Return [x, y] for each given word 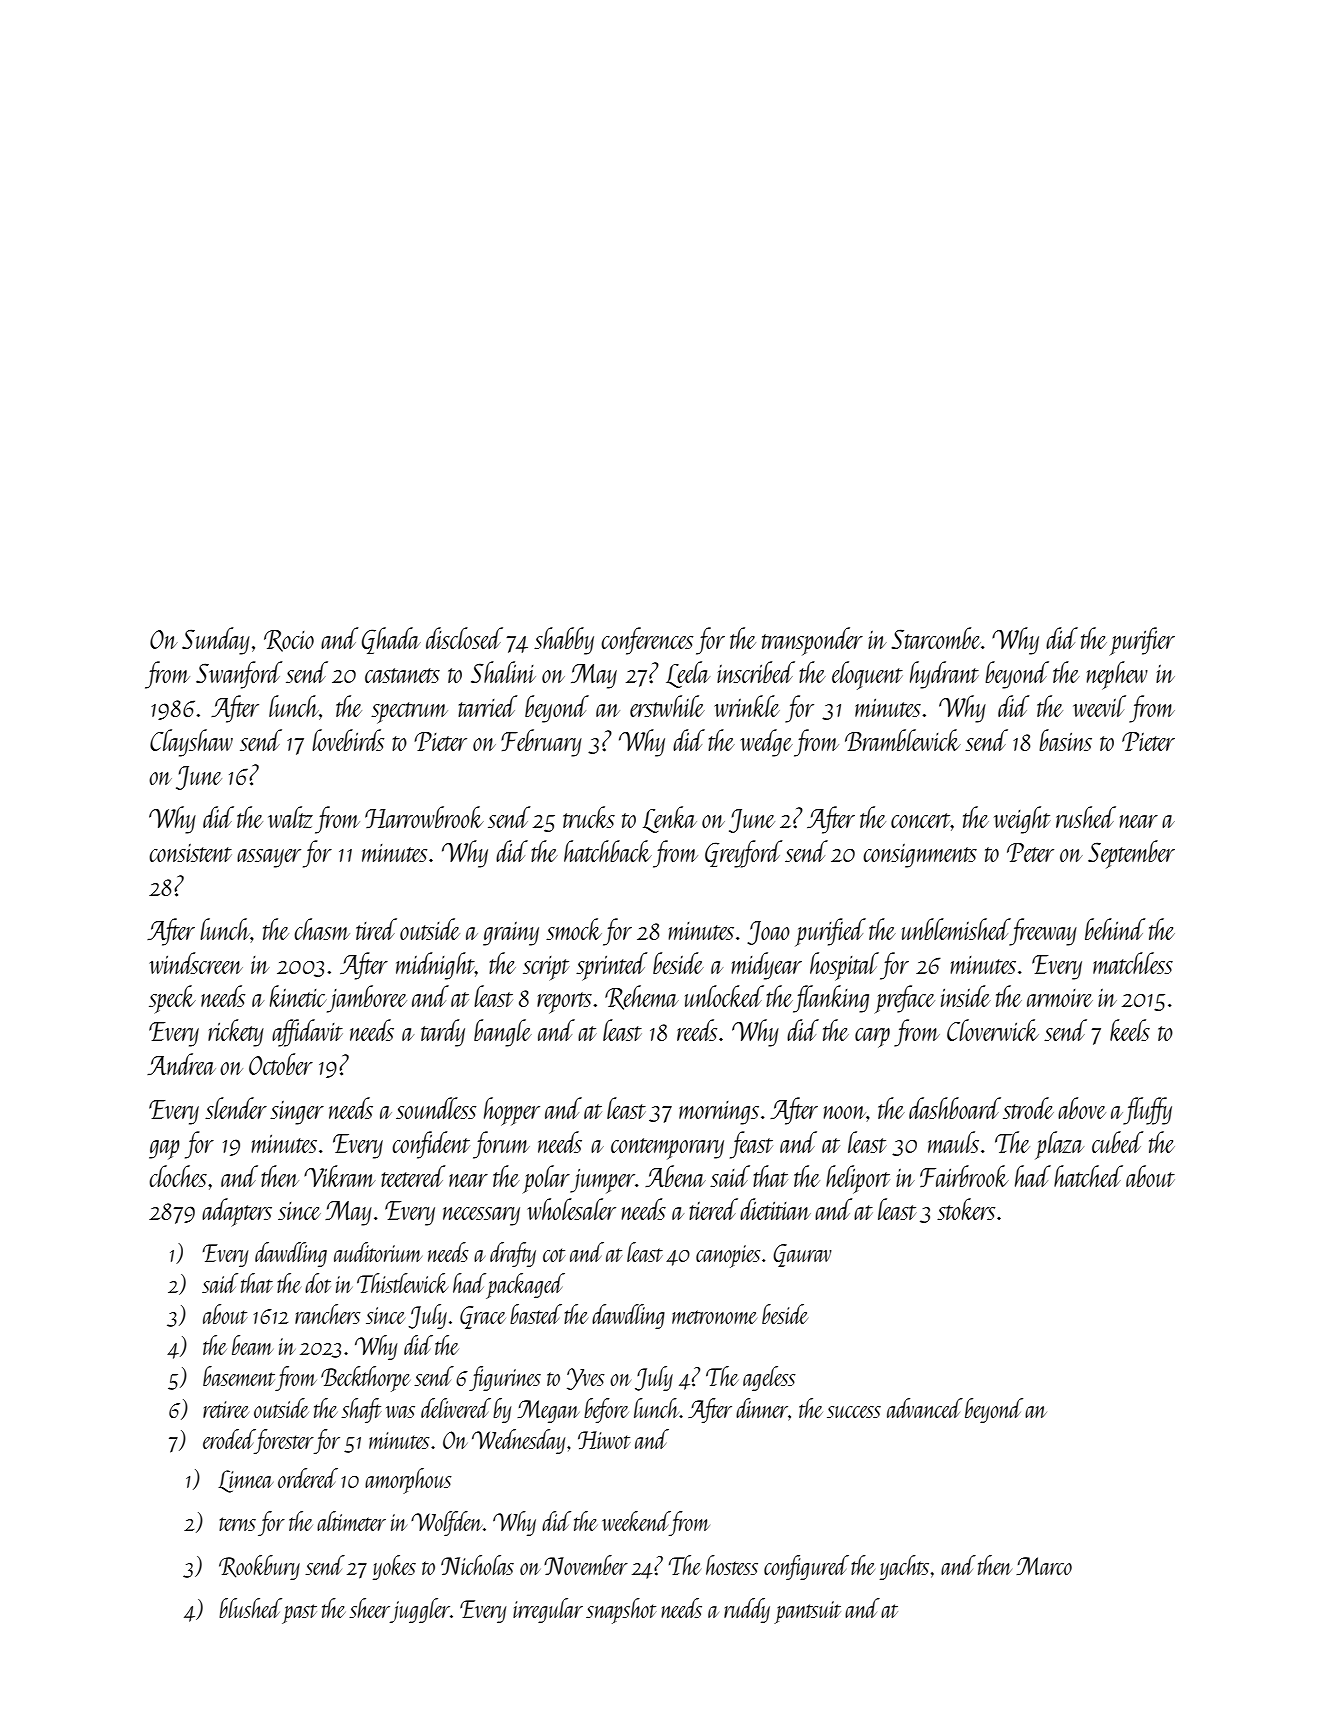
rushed [1086, 817]
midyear [766, 966]
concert [921, 820]
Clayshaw [191, 743]
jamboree [367, 999]
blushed [250, 1608]
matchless [1133, 963]
